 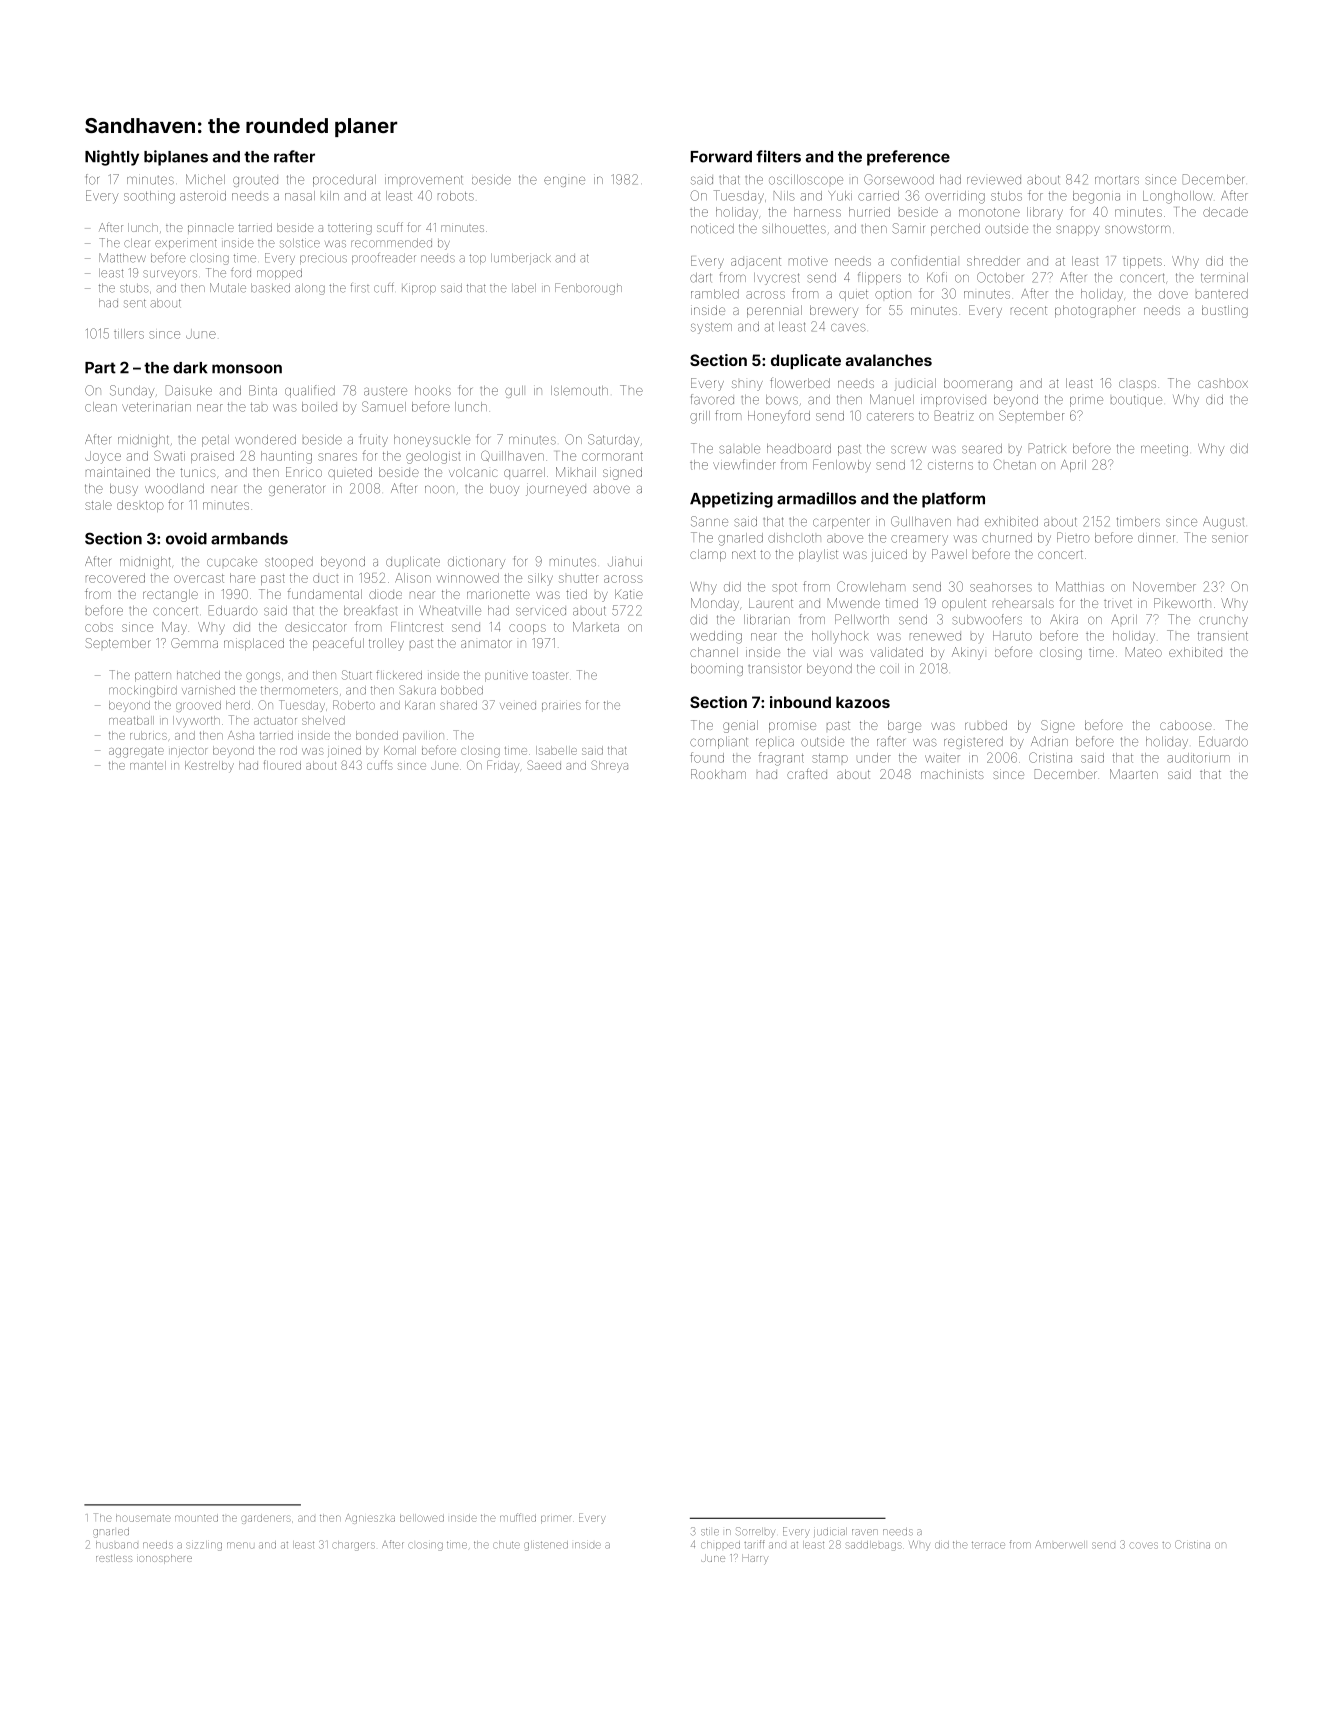 What do you see at coordinates (136, 752) in the screenshot?
I see `aggregate` at bounding box center [136, 752].
